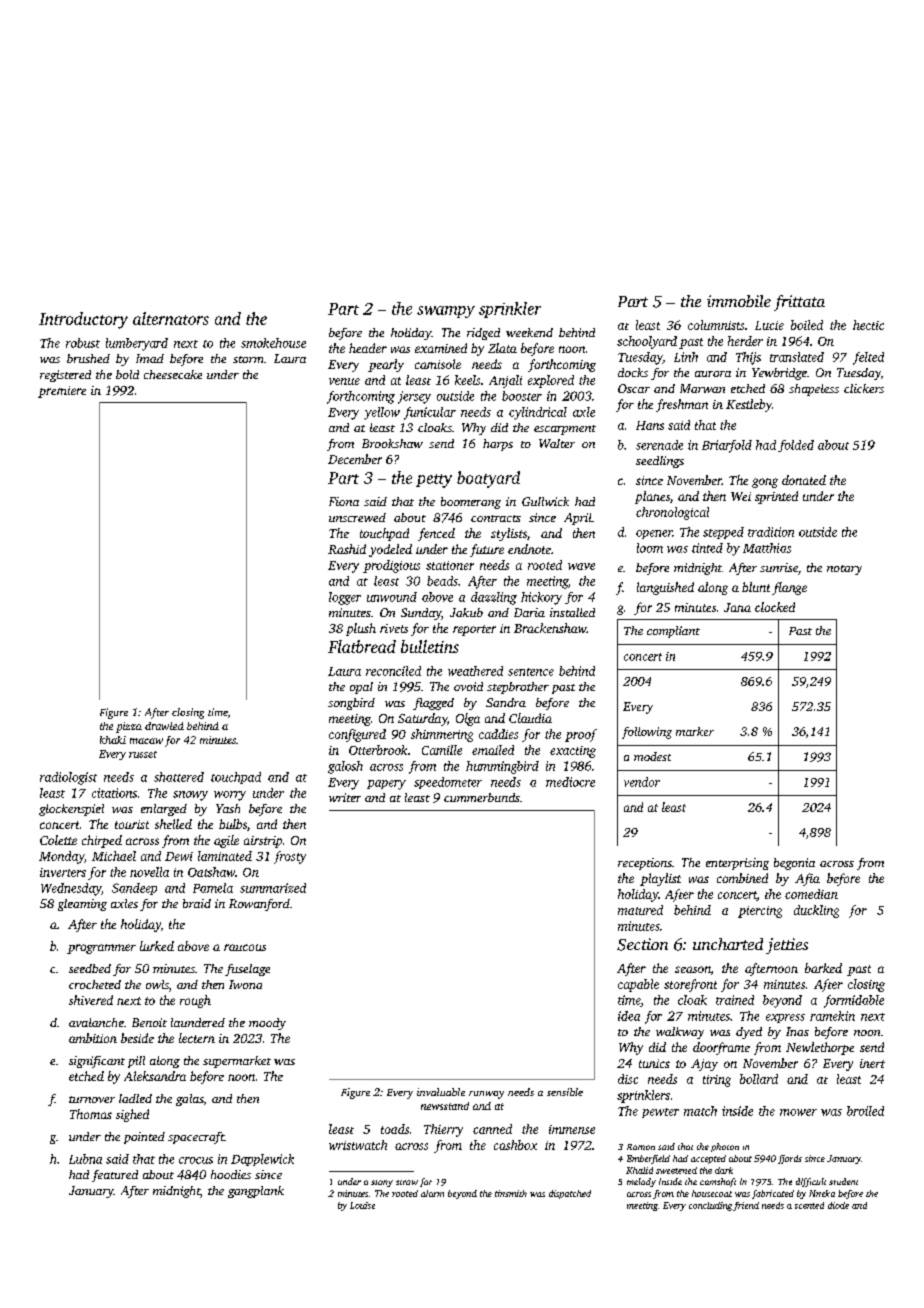 This screenshot has height=1308, width=924. What do you see at coordinates (171, 318) in the screenshot?
I see `alternators` at bounding box center [171, 318].
